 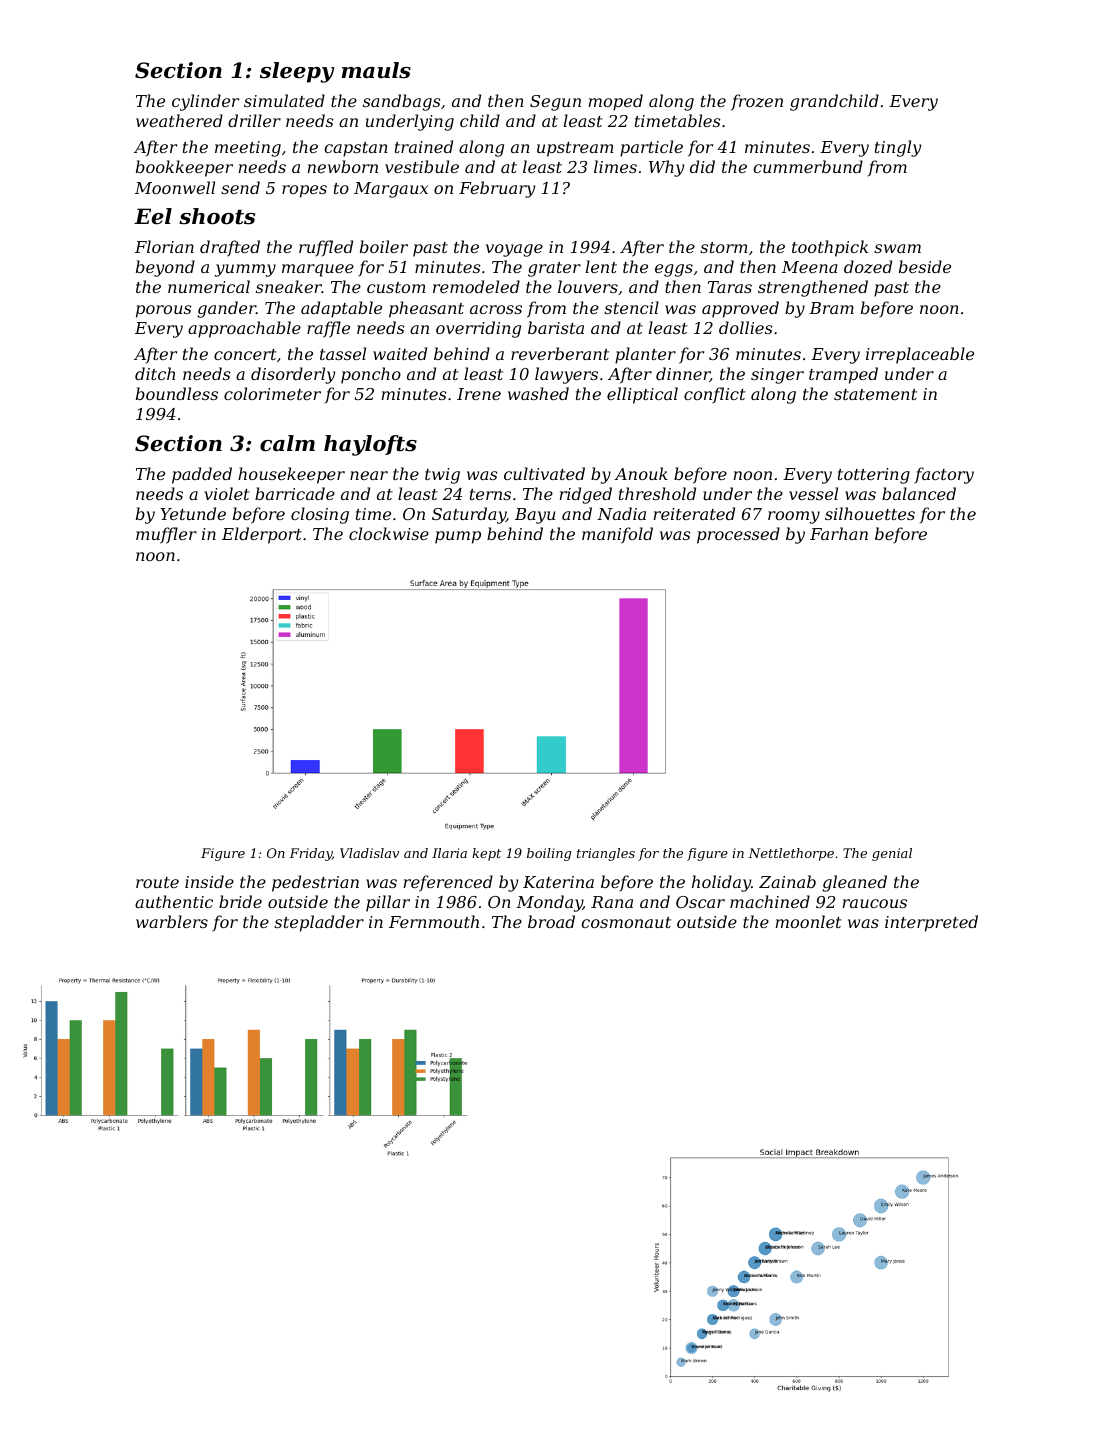 What do you see at coordinates (870, 513) in the page?
I see `silhouettes` at bounding box center [870, 513].
